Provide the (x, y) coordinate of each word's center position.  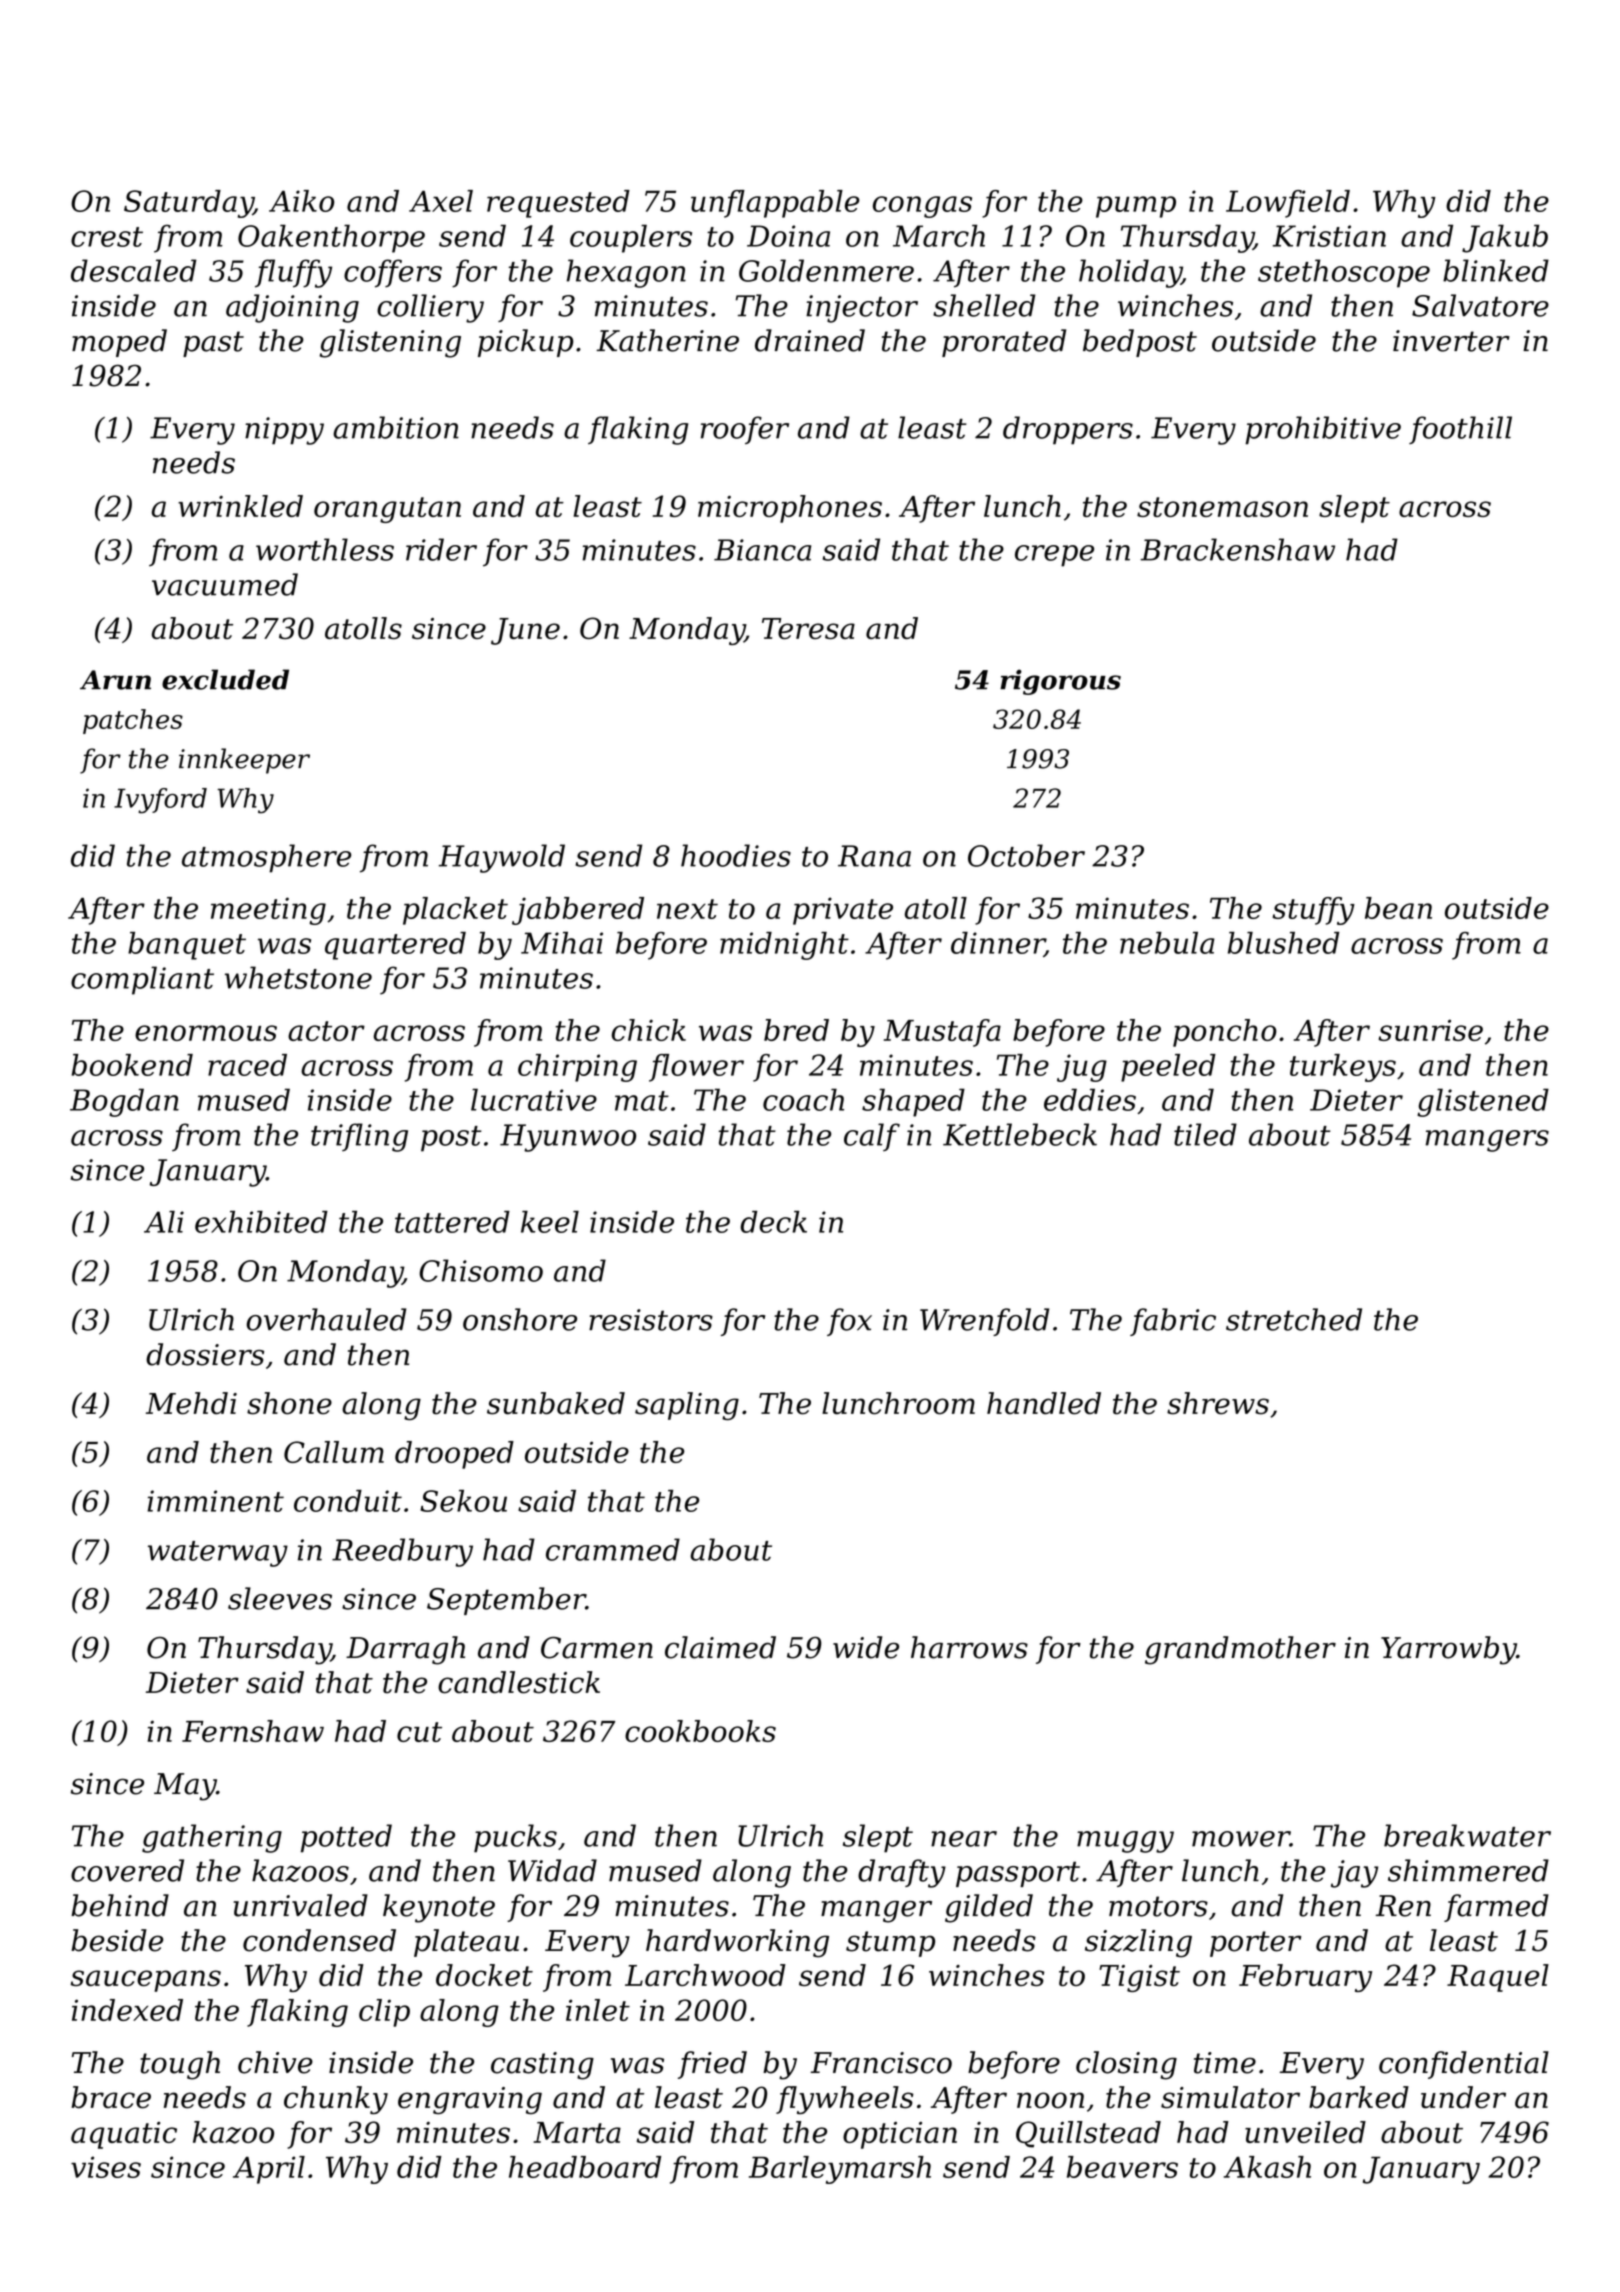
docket (484, 1975)
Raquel (1498, 1978)
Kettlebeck (1020, 1134)
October (1026, 855)
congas (922, 207)
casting (542, 2066)
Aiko (301, 201)
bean (1398, 908)
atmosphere (266, 858)
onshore (520, 1319)
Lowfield (1288, 204)
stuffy (1313, 911)
